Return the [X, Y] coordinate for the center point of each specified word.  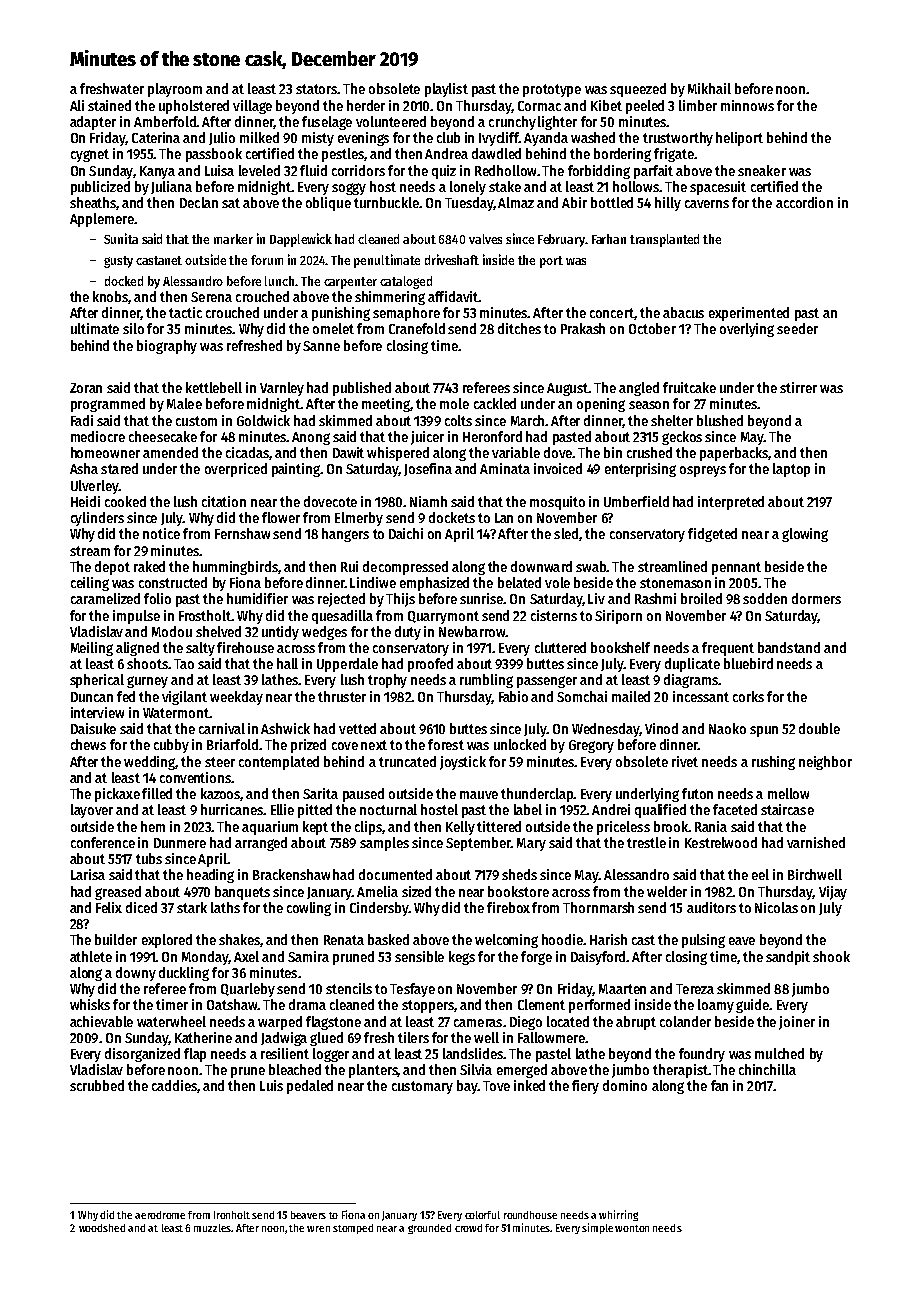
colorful [482, 1215]
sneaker [762, 170]
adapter [93, 123]
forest [446, 744]
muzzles [212, 1228]
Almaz [516, 202]
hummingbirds [235, 568]
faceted [735, 809]
